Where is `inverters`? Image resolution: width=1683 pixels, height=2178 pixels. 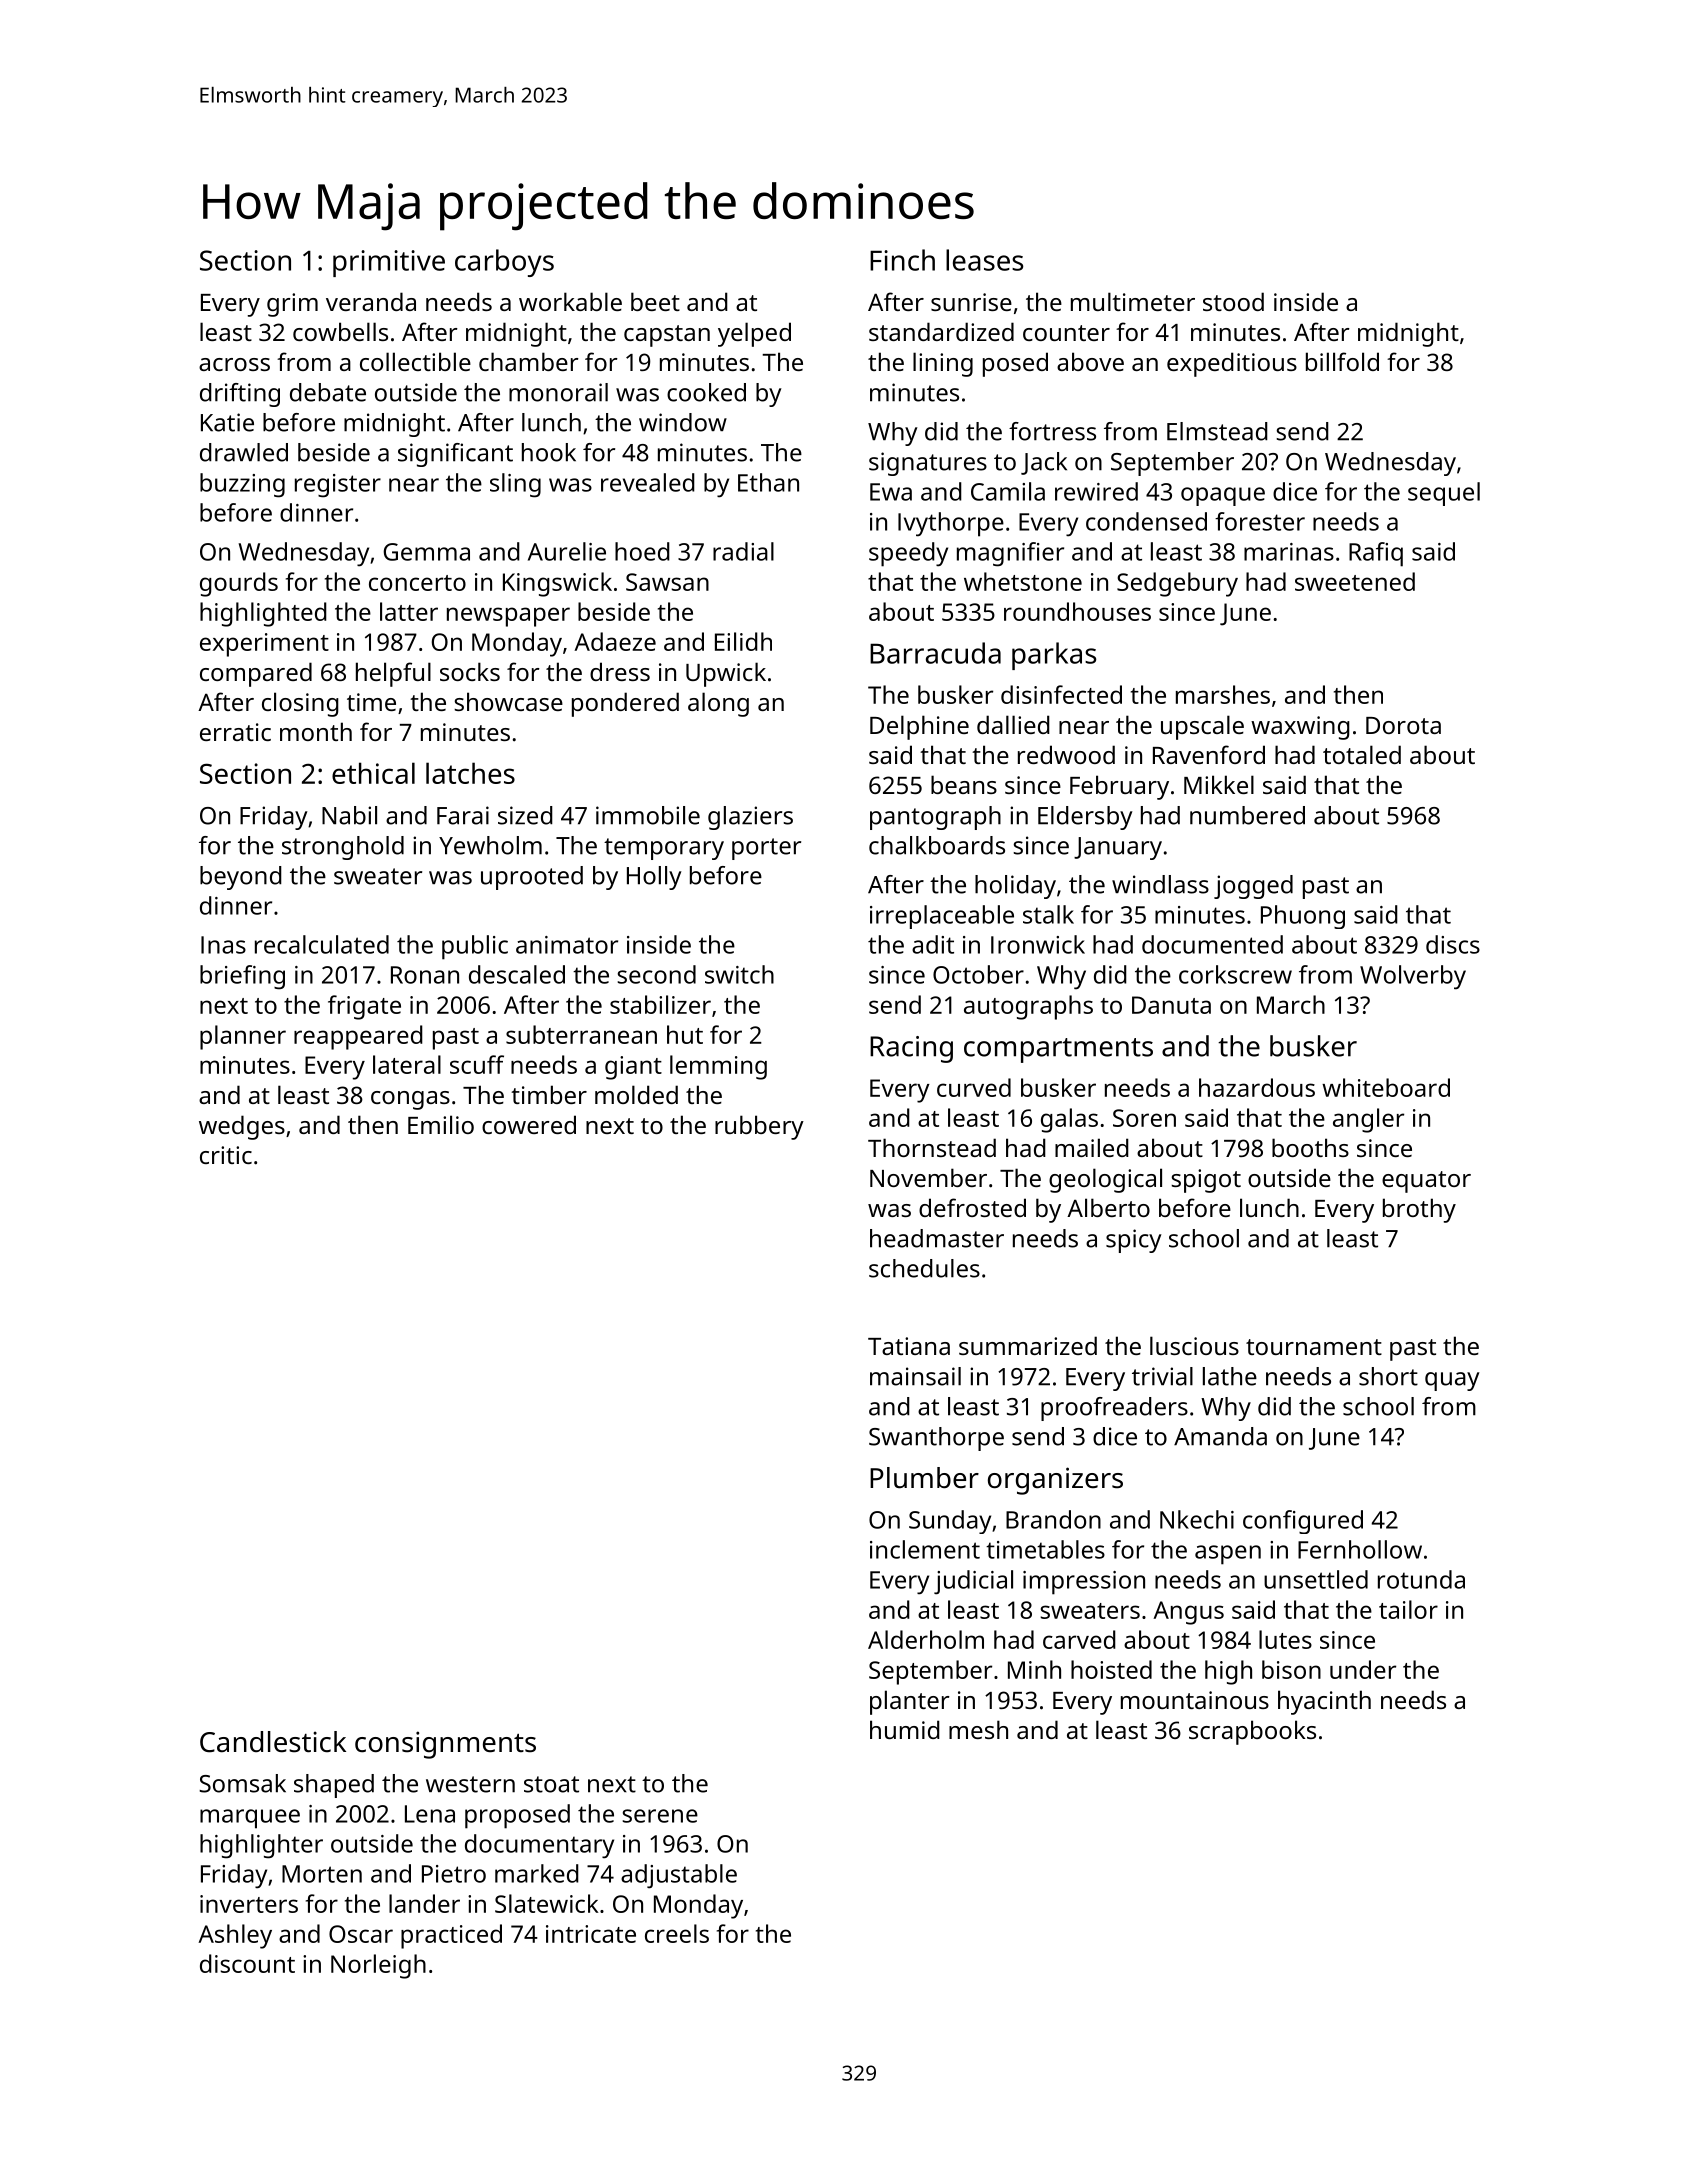 inverters is located at coordinates (249, 1904).
